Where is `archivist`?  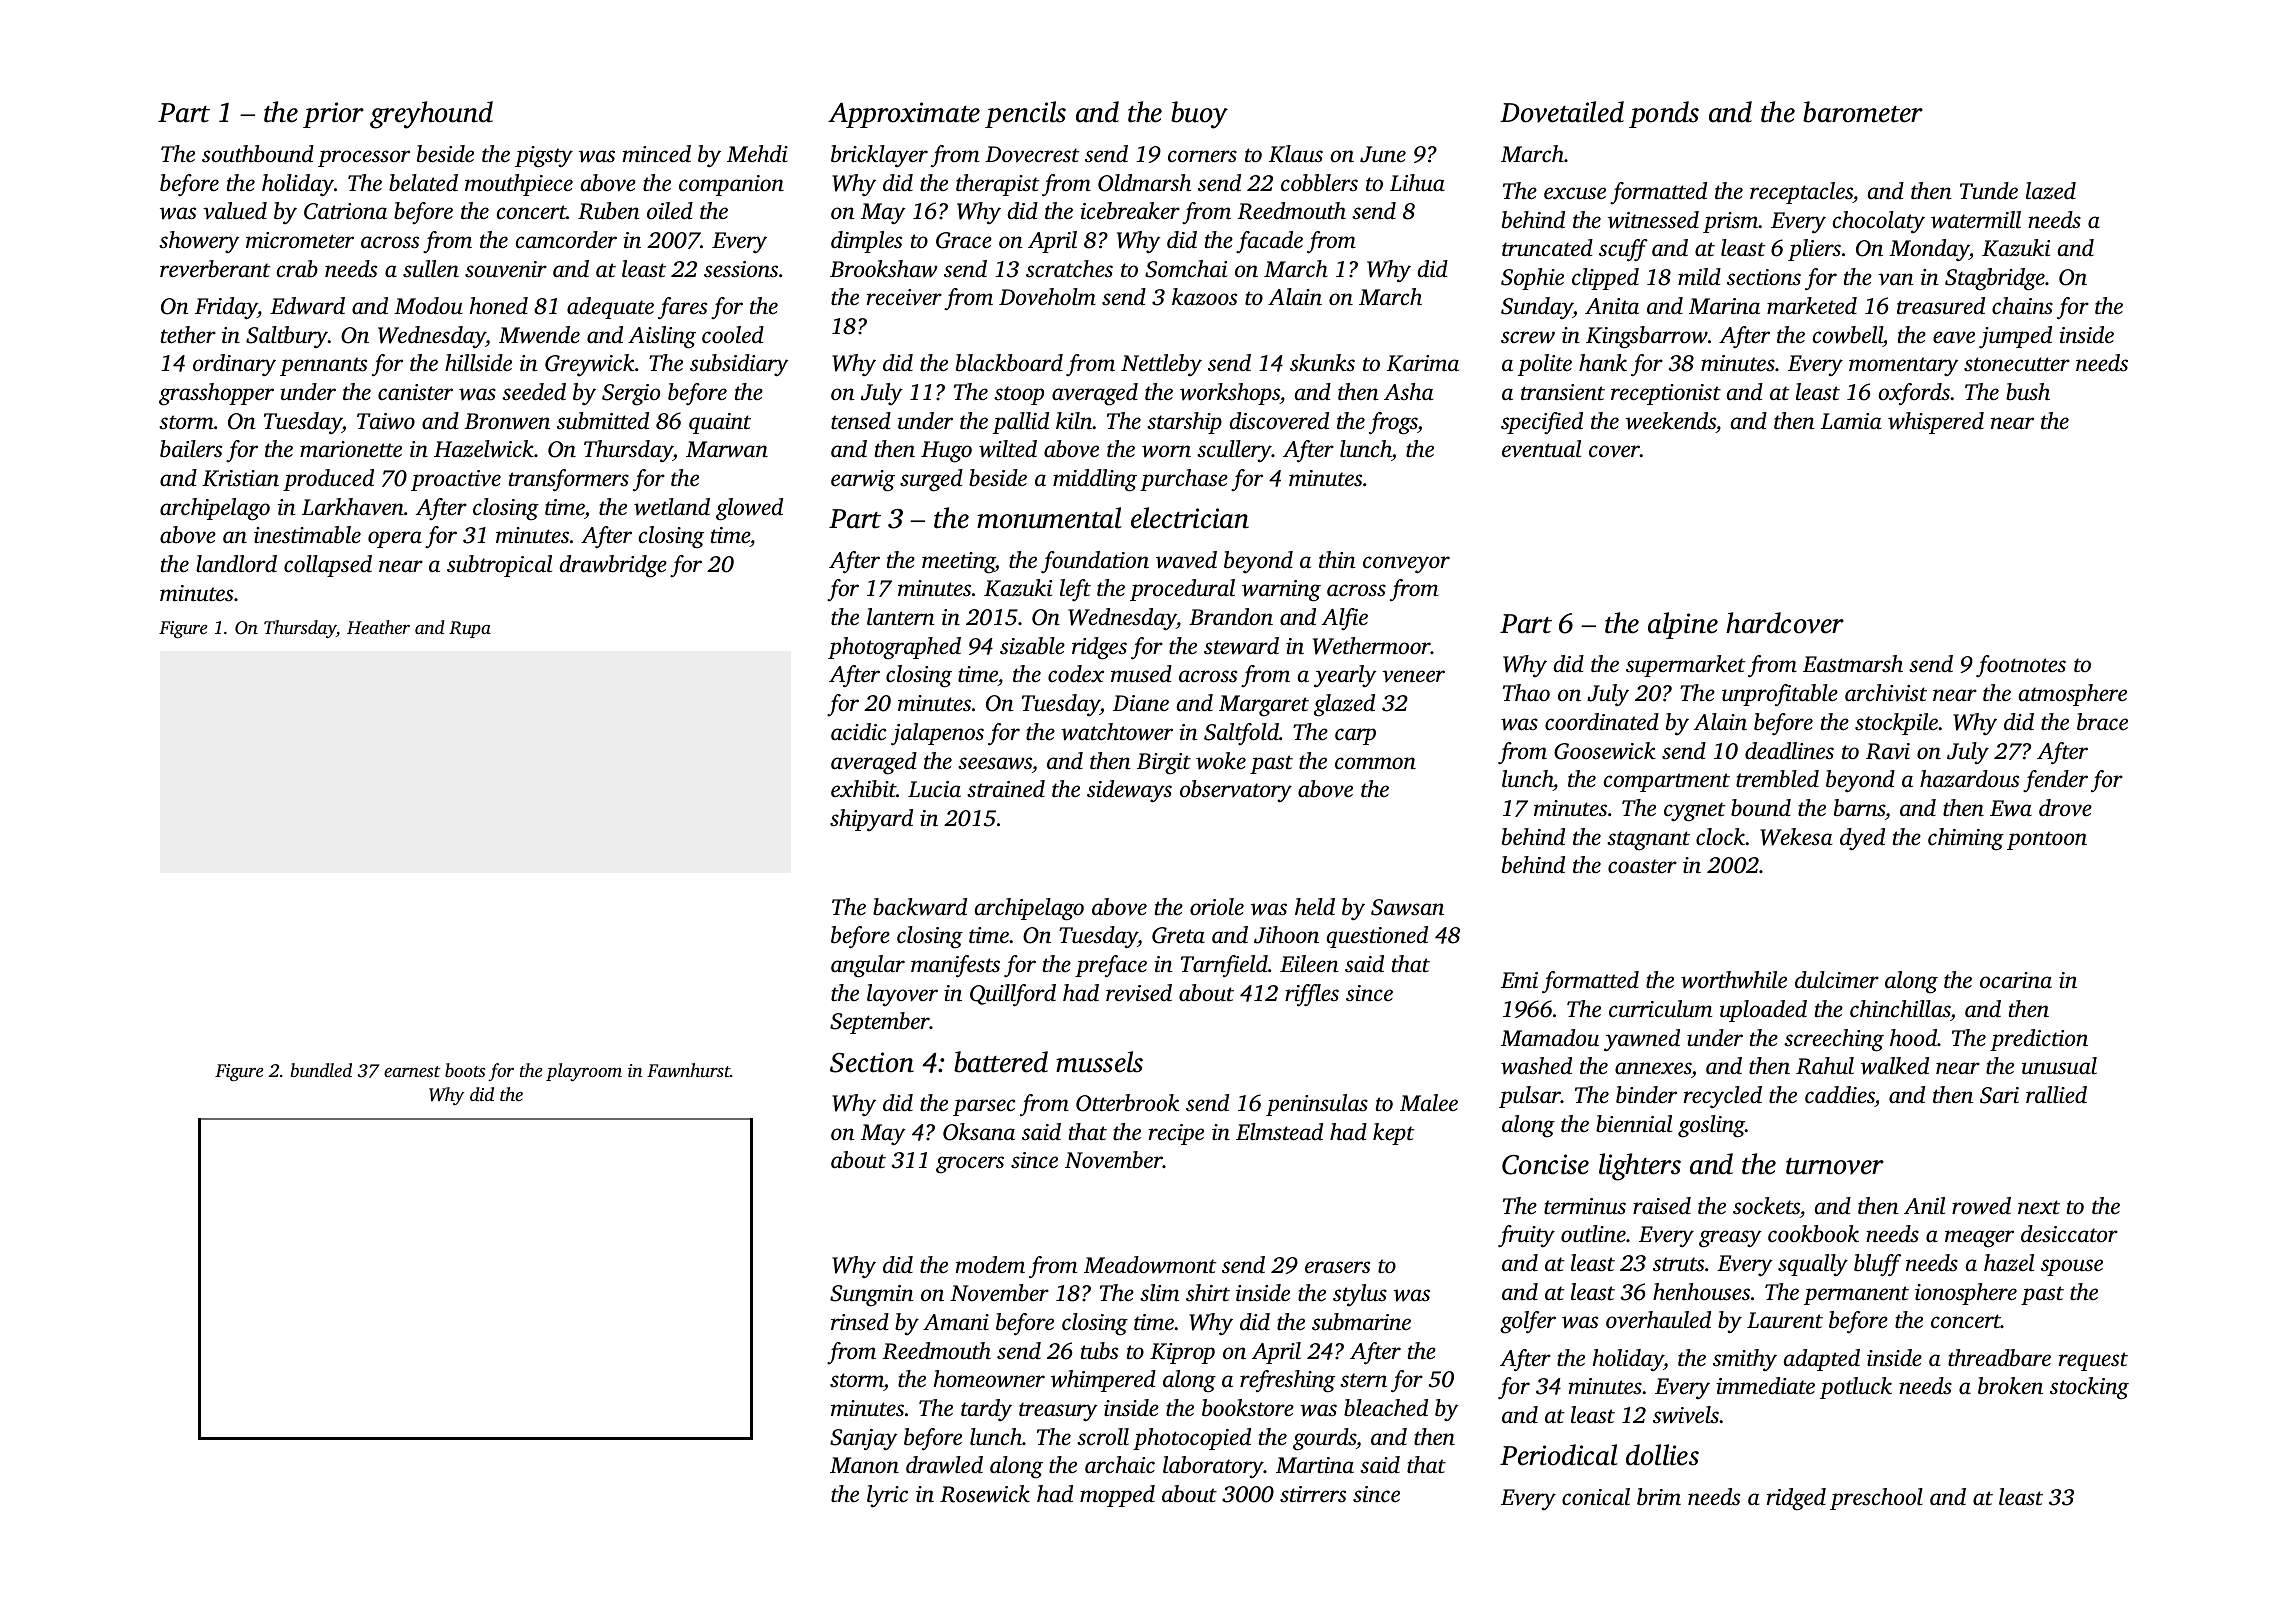 archivist is located at coordinates (1886, 693).
